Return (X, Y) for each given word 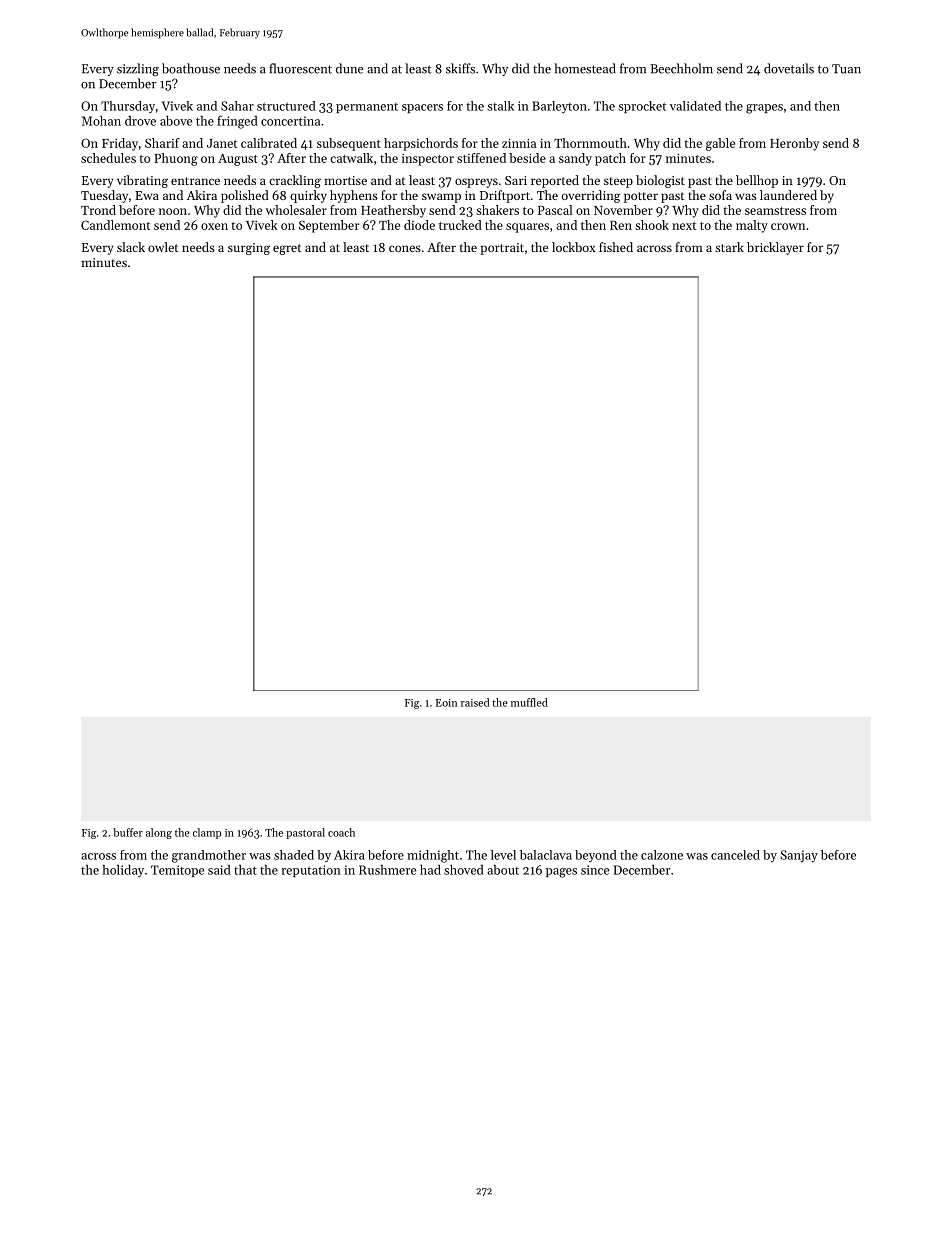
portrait (502, 249)
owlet (163, 247)
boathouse (191, 68)
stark (729, 247)
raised (475, 702)
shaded (294, 855)
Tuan (846, 69)
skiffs (460, 68)
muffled (529, 702)
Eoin (446, 703)
